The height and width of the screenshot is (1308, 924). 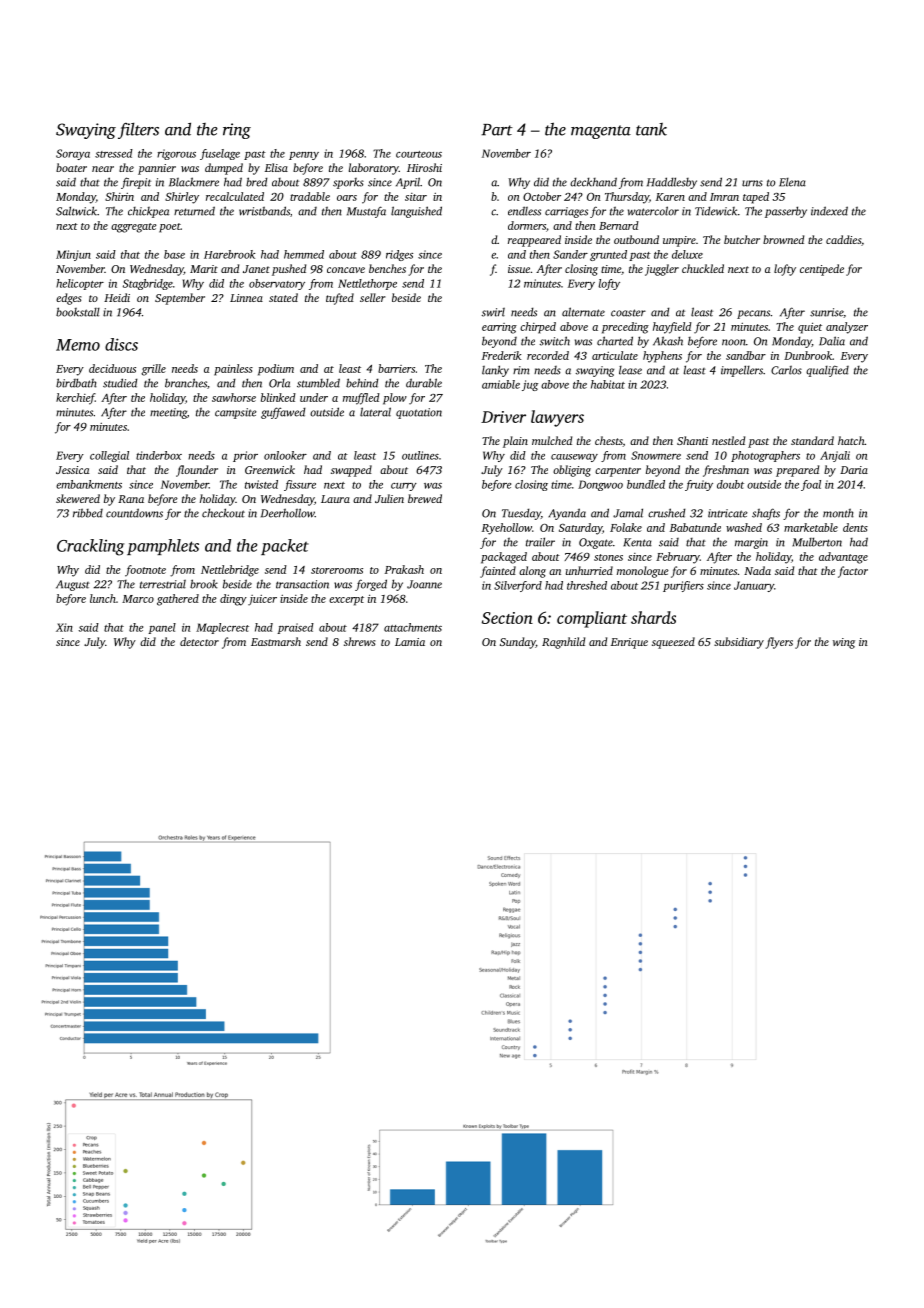 I want to click on detector, so click(x=199, y=641).
